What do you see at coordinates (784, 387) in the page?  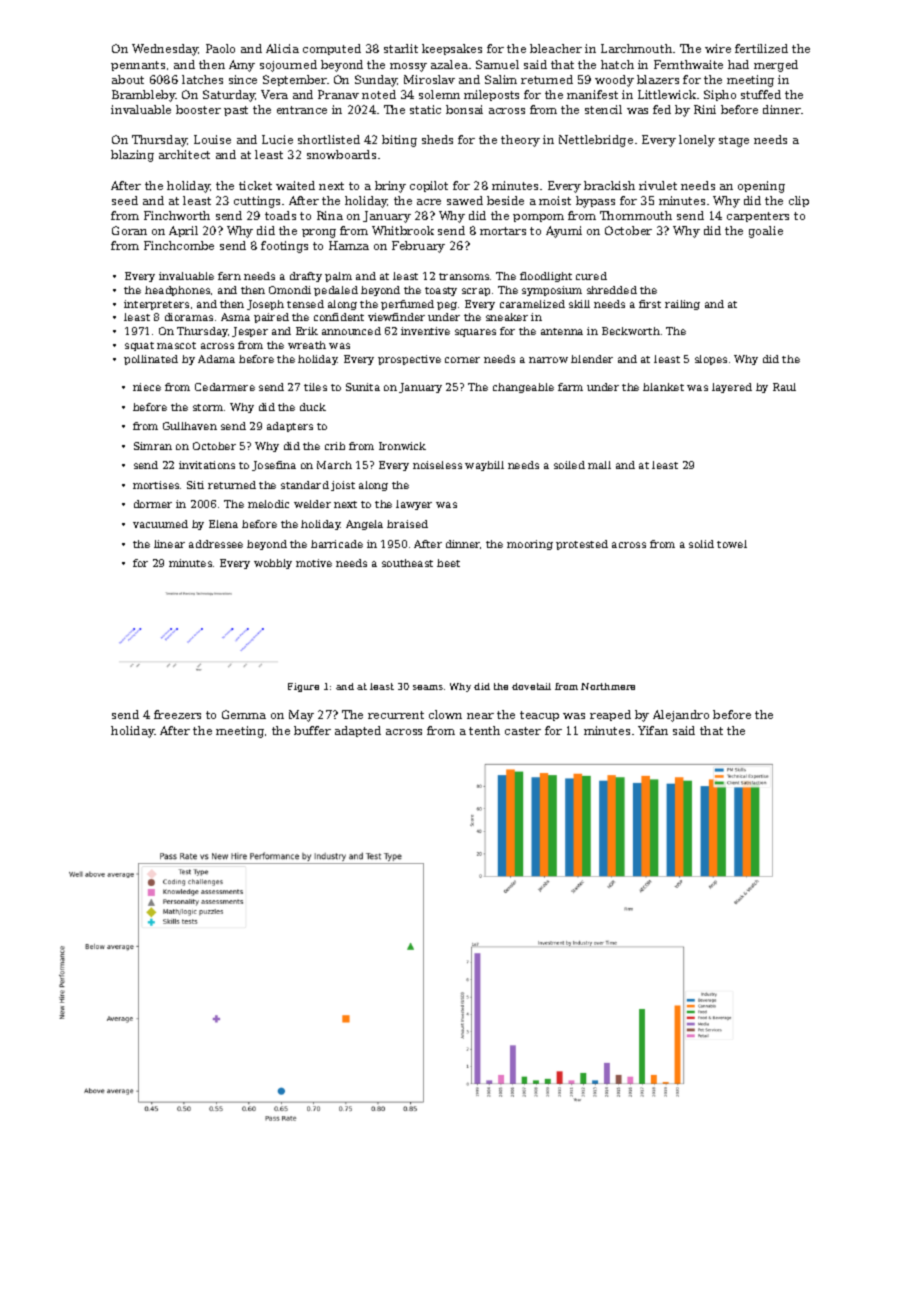 I see `Raul` at bounding box center [784, 387].
